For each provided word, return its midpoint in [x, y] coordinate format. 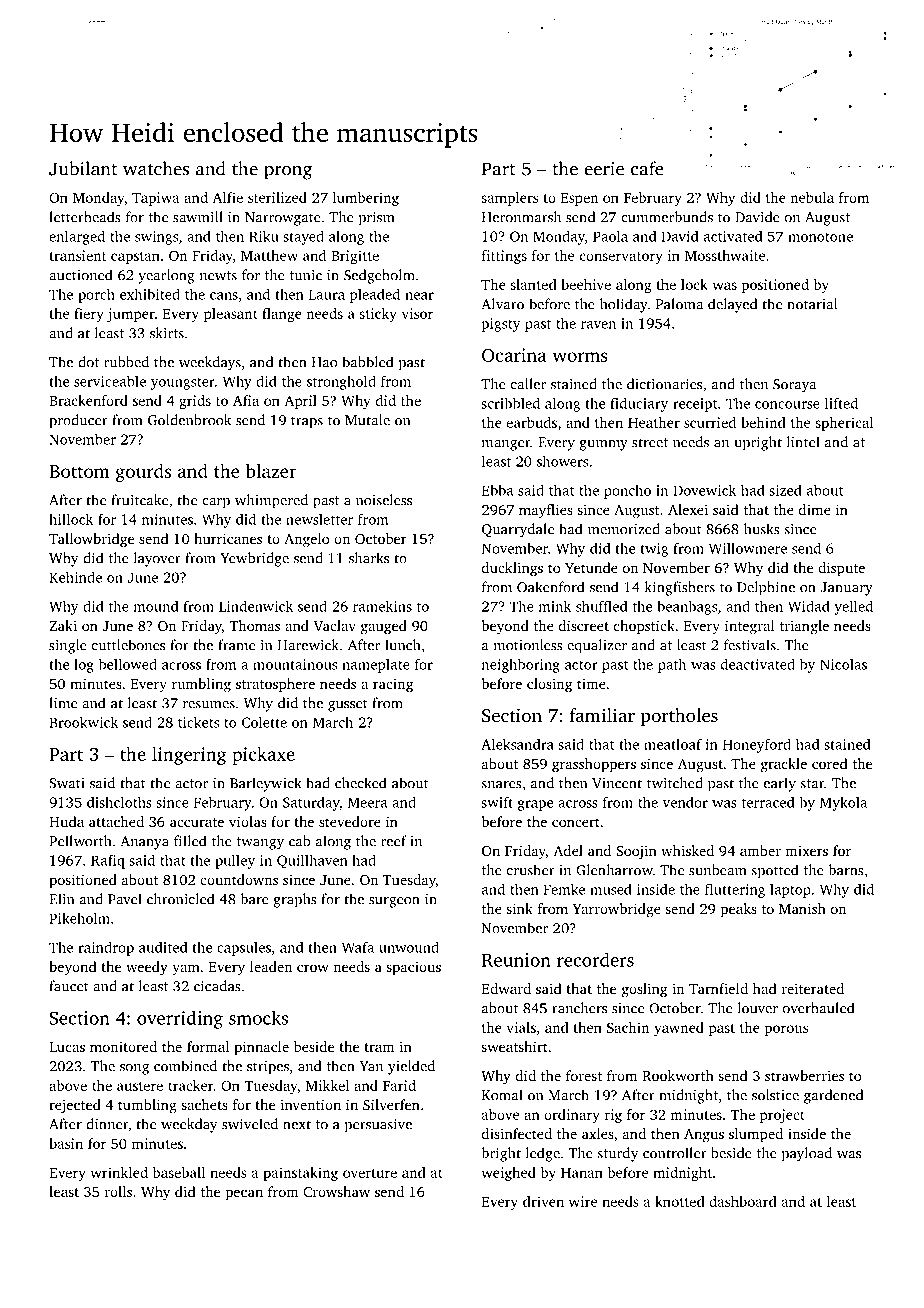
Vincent [617, 783]
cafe [647, 168]
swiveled [250, 1124]
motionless [528, 645]
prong [288, 173]
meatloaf [673, 744]
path [672, 665]
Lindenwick [256, 606]
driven [543, 1201]
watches [156, 168]
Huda [66, 821]
